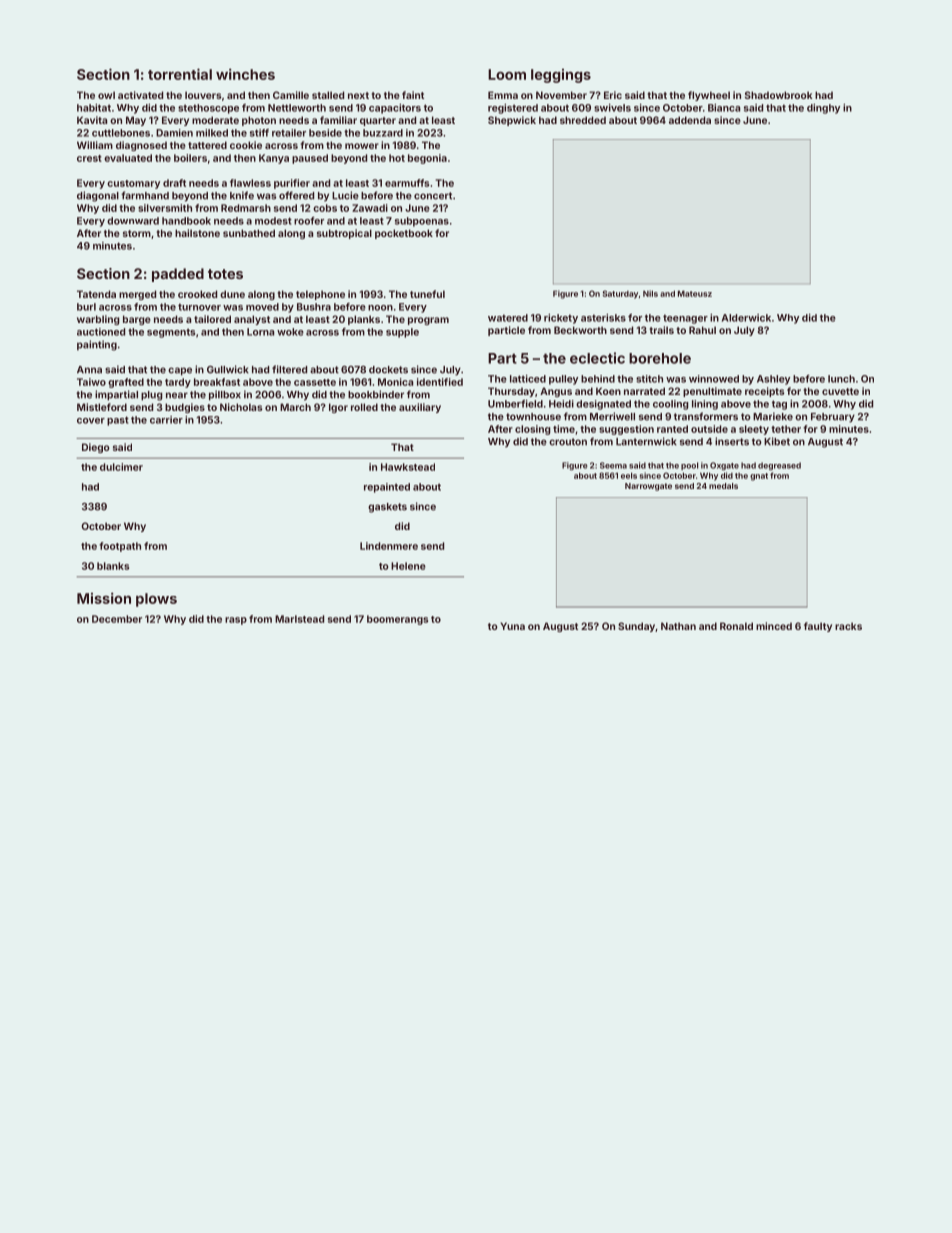 The image size is (952, 1233). What do you see at coordinates (778, 95) in the image?
I see `Shadowbrook` at bounding box center [778, 95].
